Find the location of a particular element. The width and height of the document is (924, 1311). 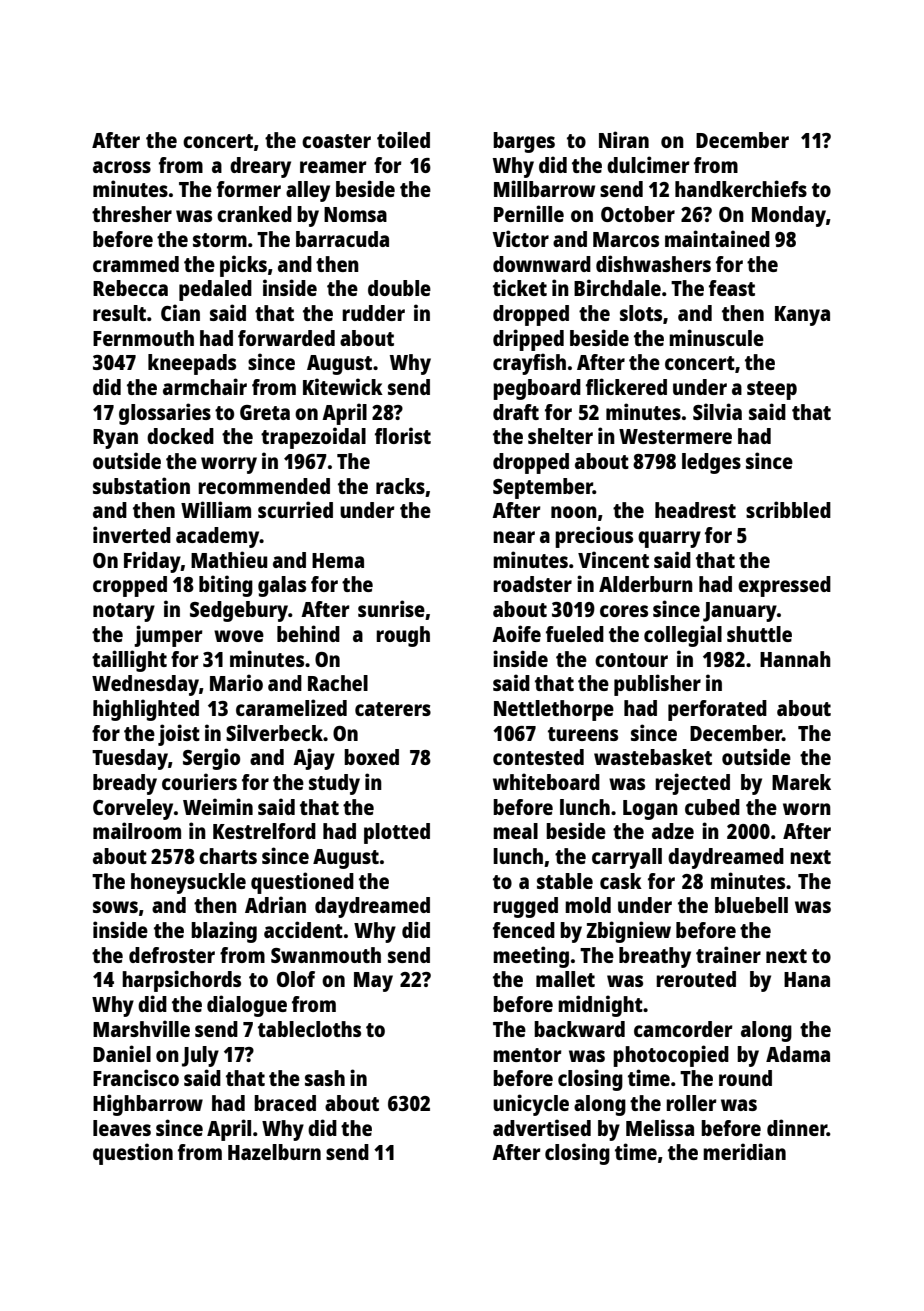

Zbigniew is located at coordinates (628, 932).
